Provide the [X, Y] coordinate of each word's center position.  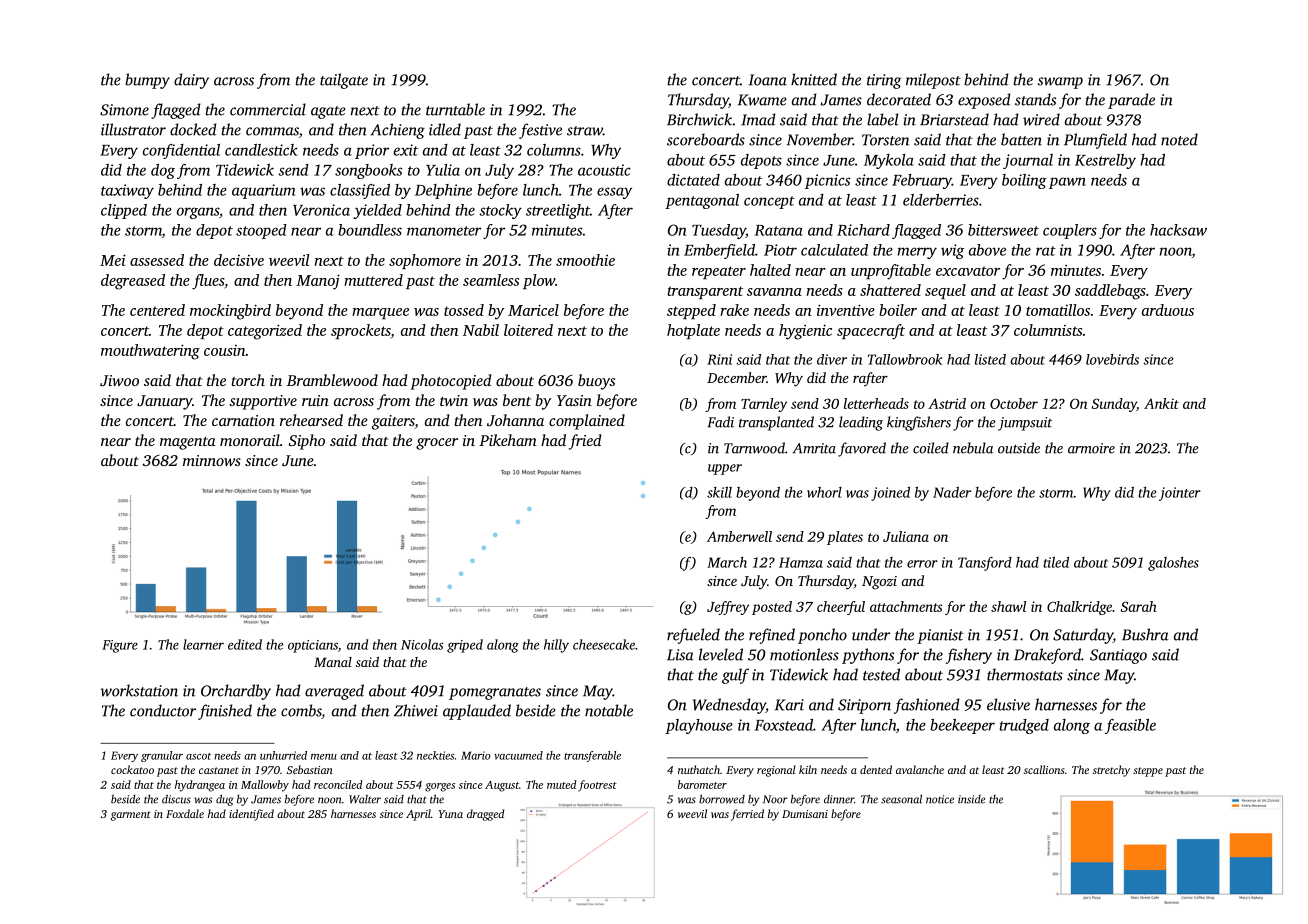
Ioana [768, 80]
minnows [212, 460]
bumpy [147, 81]
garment [131, 816]
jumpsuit [1025, 424]
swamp [1060, 83]
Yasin [574, 400]
